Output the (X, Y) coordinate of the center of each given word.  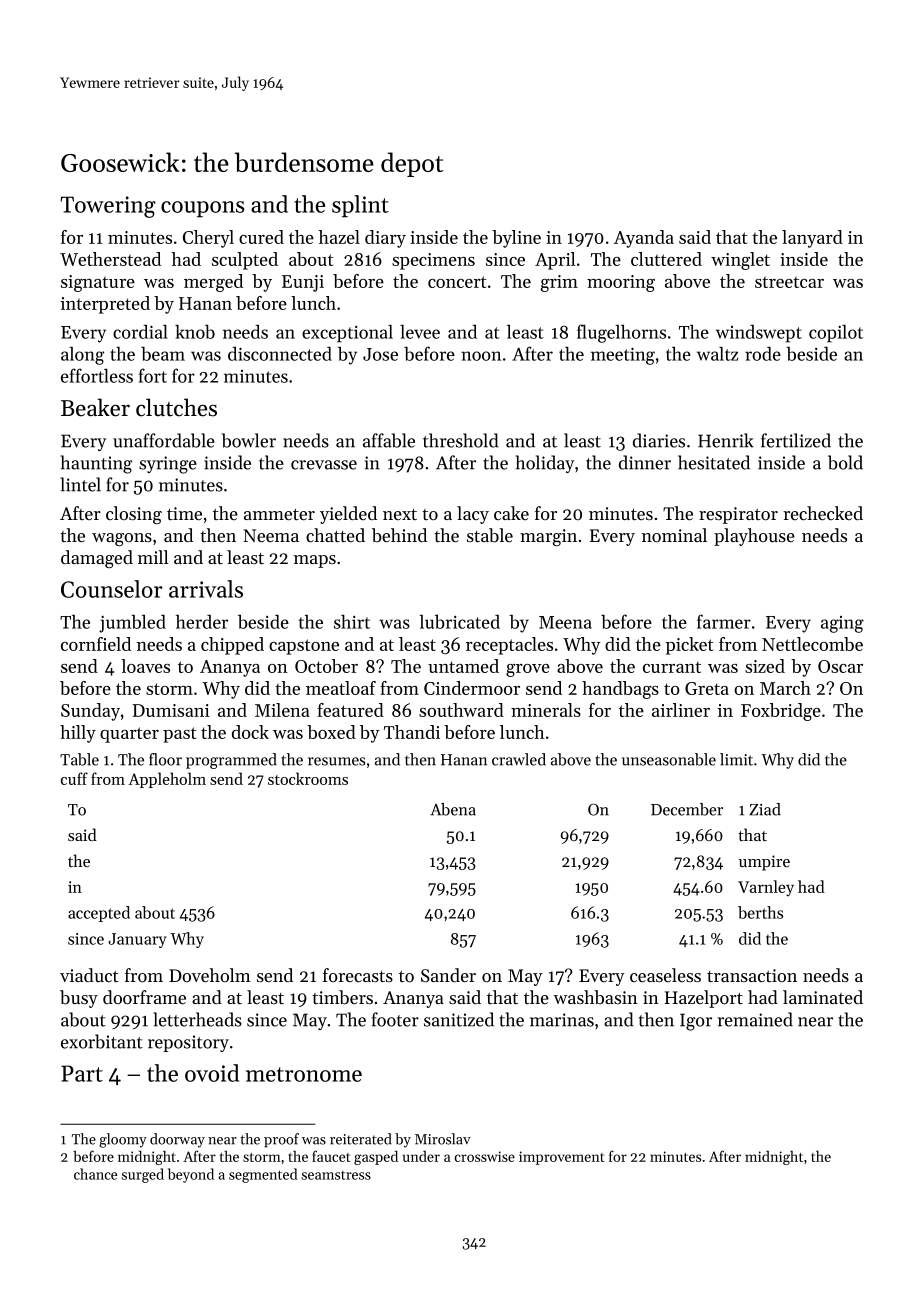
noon (481, 356)
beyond (191, 1175)
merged (213, 283)
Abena (453, 809)
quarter (129, 735)
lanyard (812, 239)
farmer (724, 621)
